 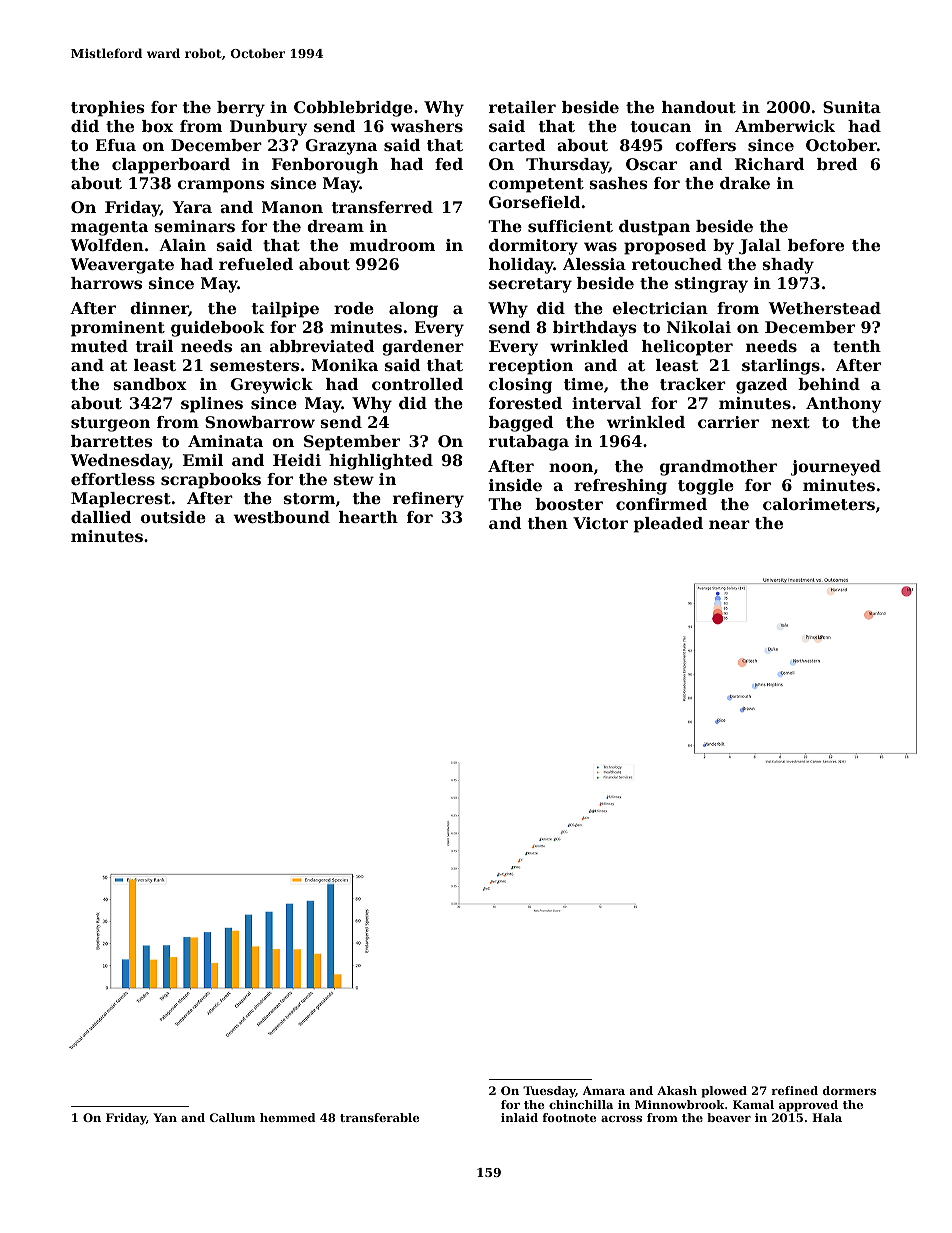 I want to click on beaver, so click(x=729, y=1117).
